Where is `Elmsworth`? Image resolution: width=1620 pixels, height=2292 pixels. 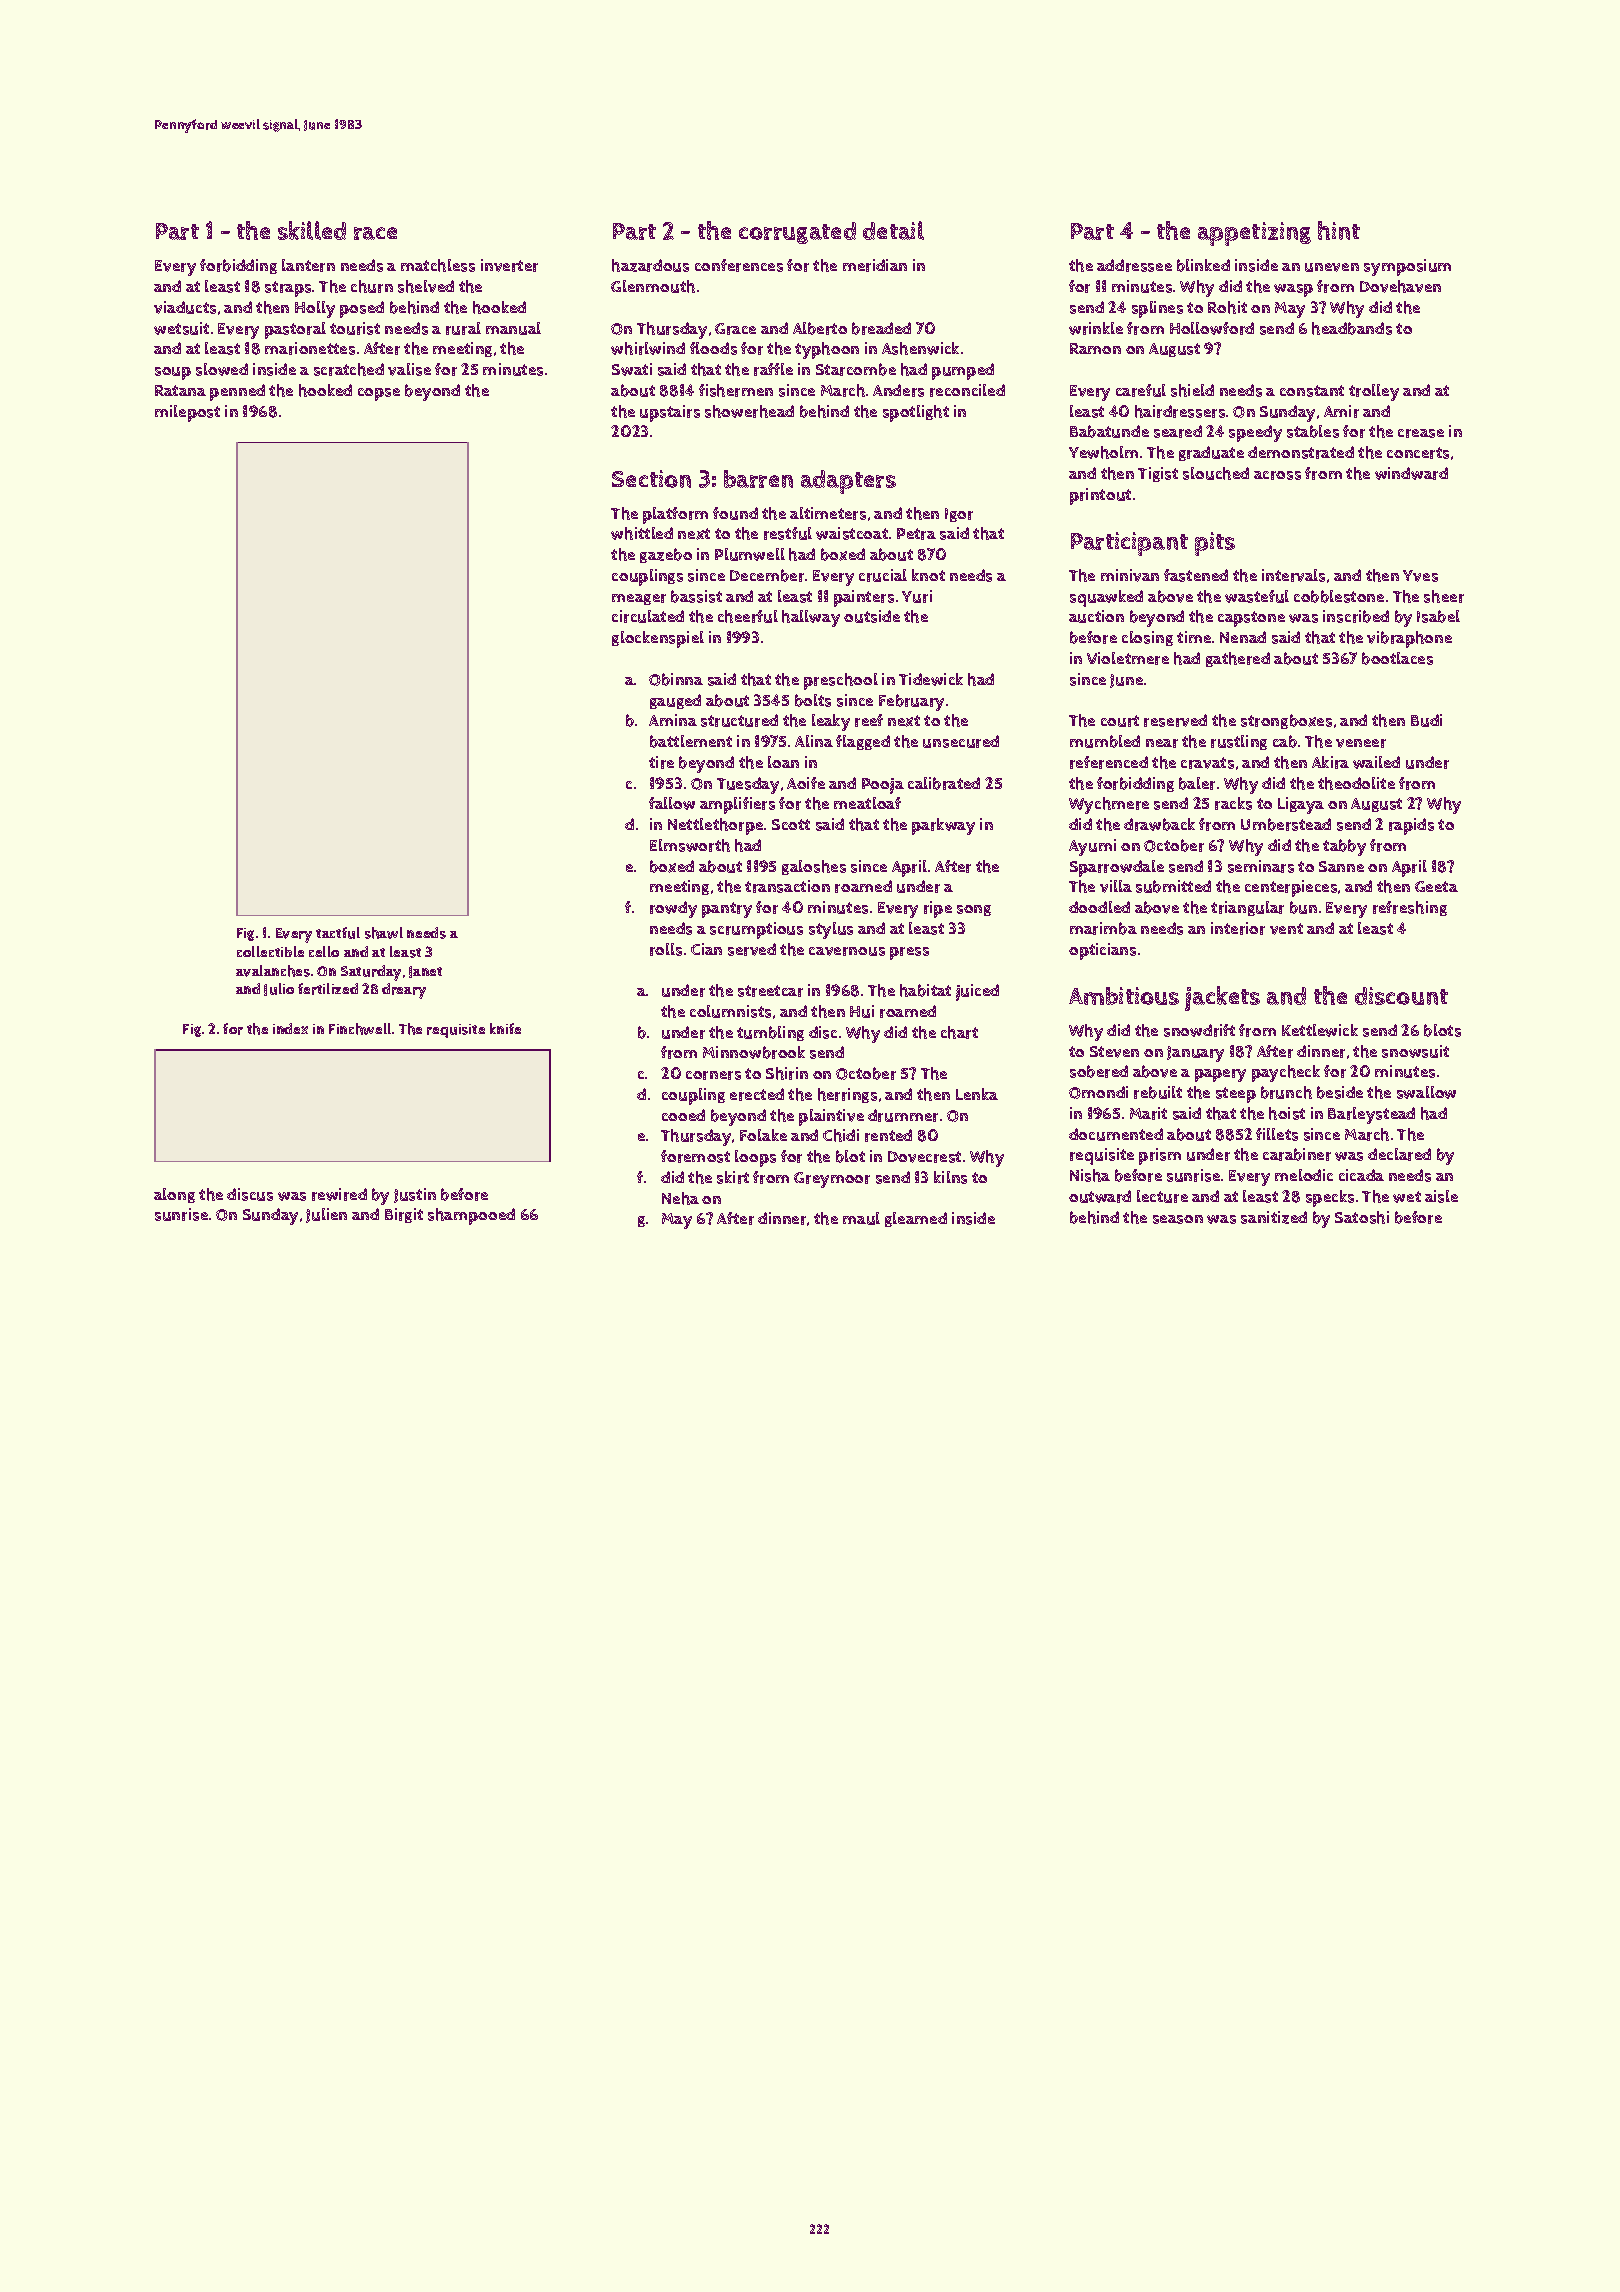
Elmsworth is located at coordinates (690, 845).
